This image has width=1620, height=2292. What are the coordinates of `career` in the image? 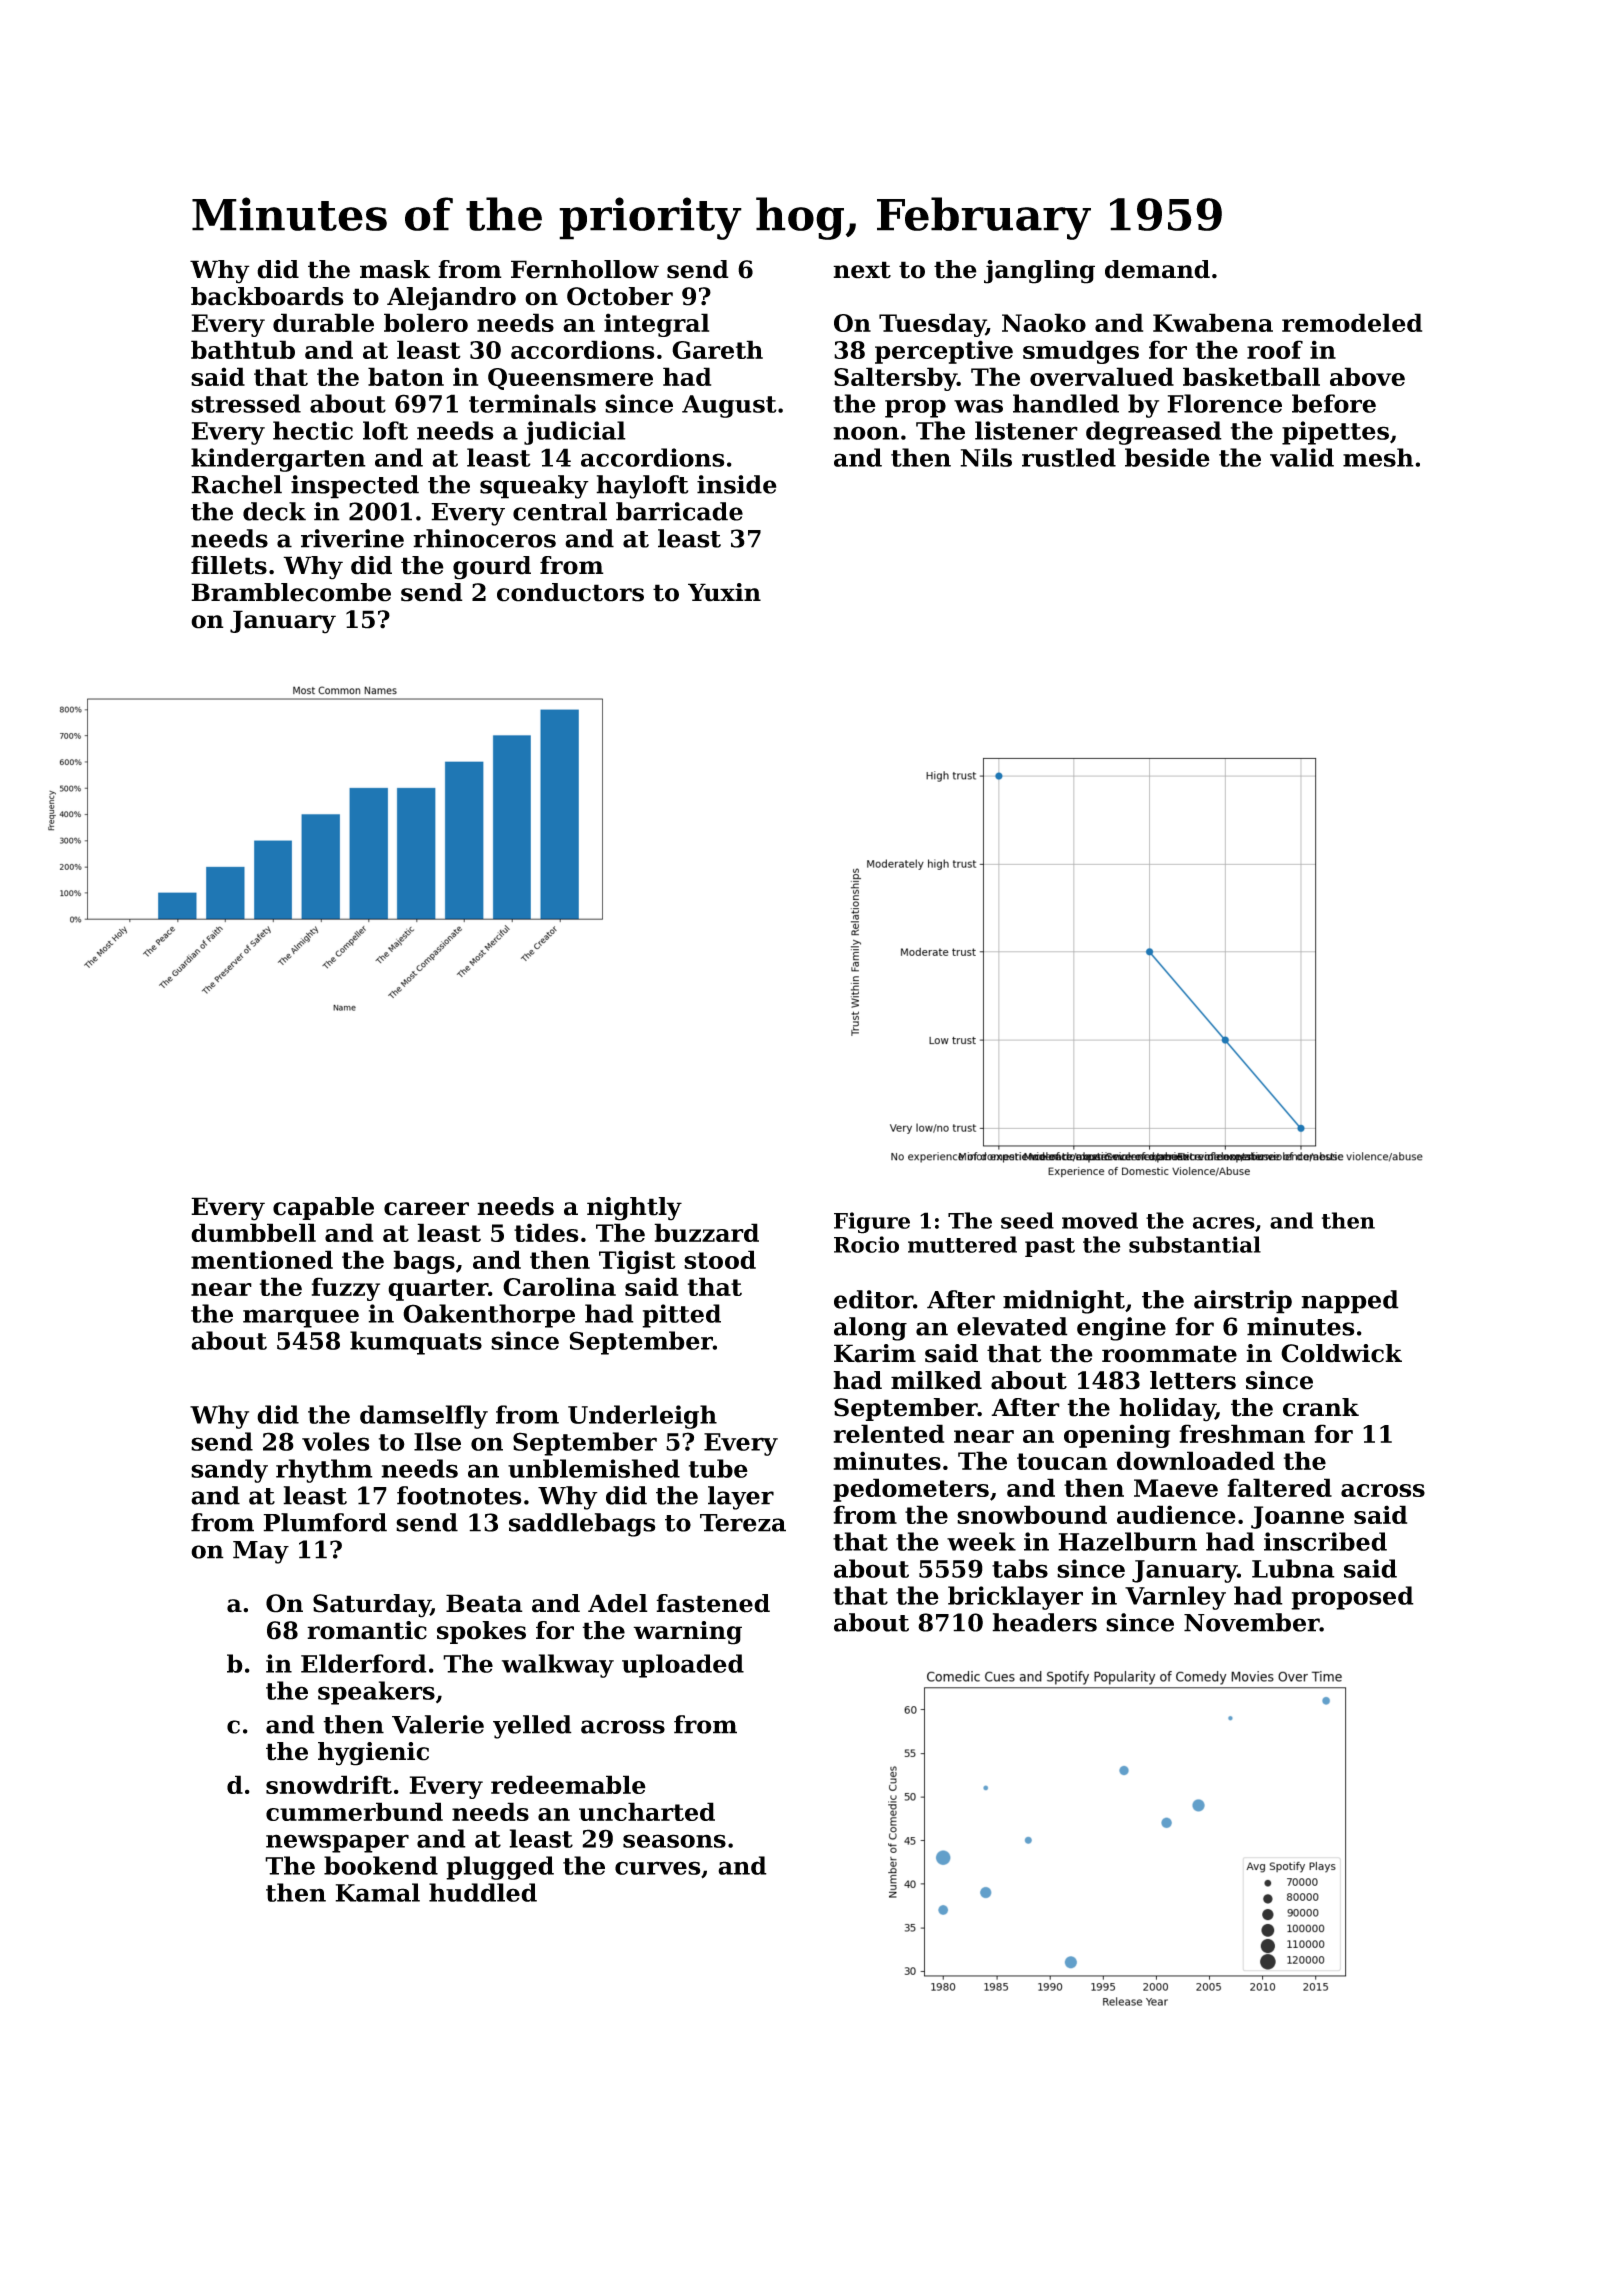 It's located at (426, 1209).
